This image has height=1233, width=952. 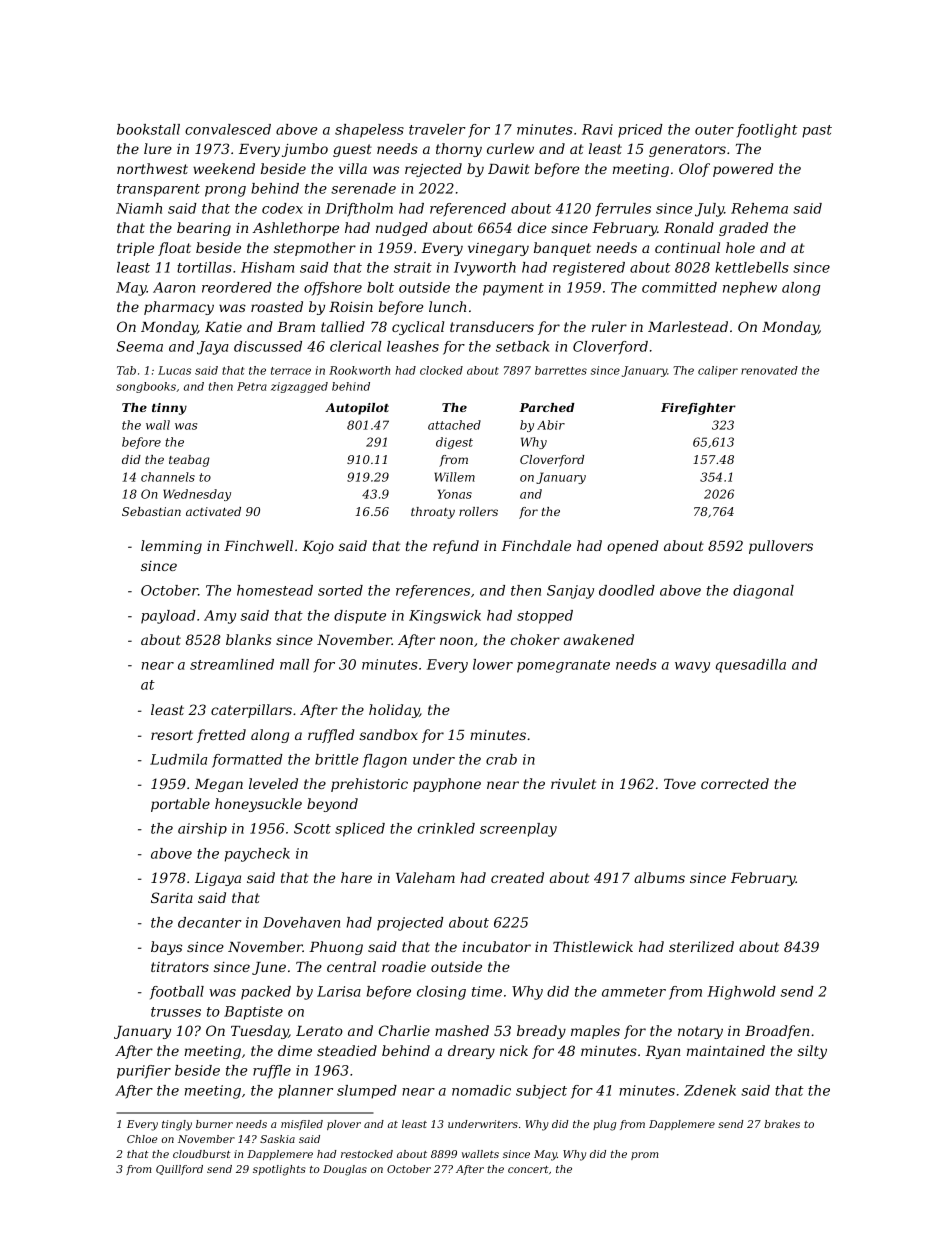 What do you see at coordinates (202, 1154) in the image?
I see `cloudburst` at bounding box center [202, 1154].
